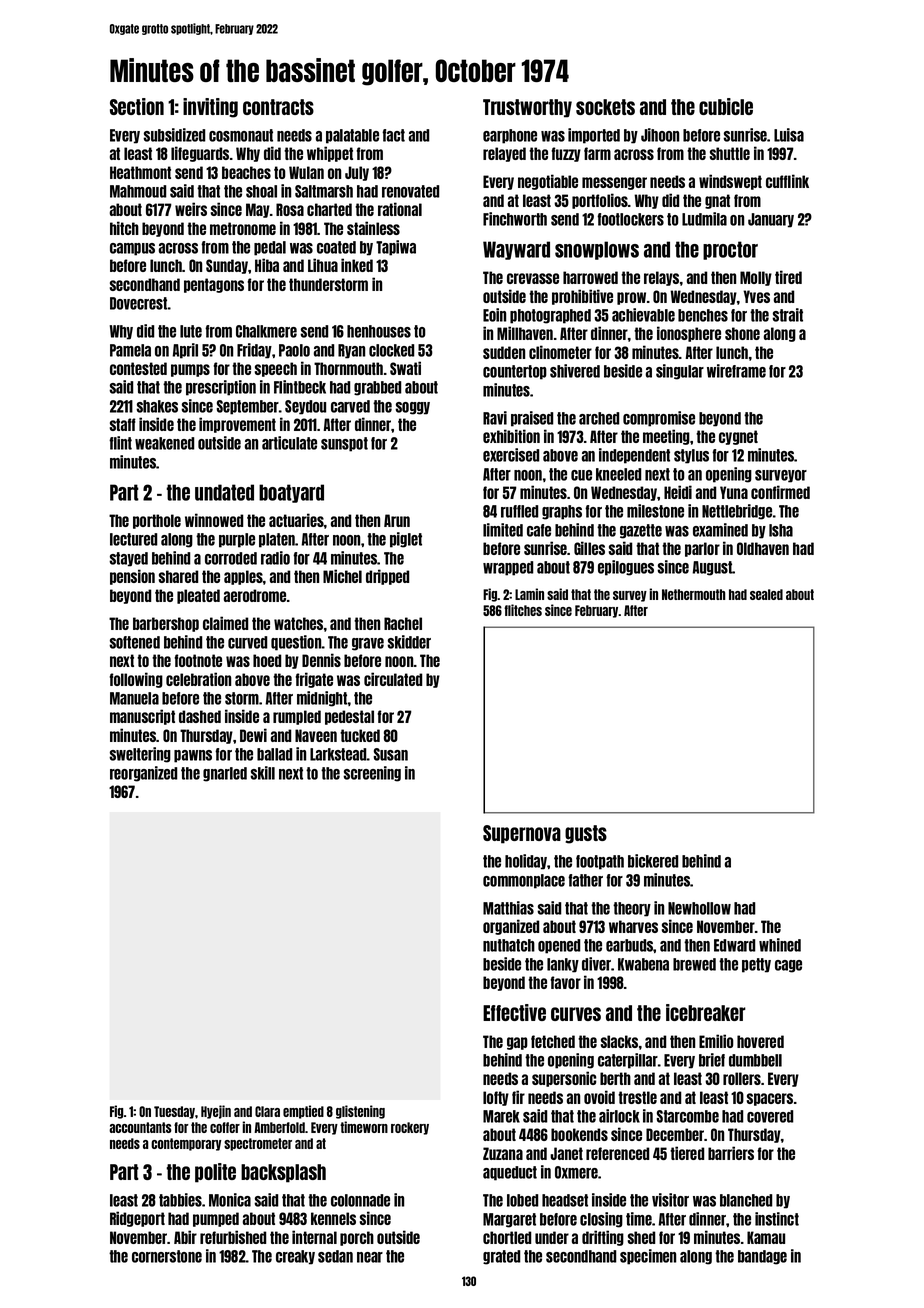 The image size is (924, 1308). What do you see at coordinates (586, 834) in the image?
I see `gusts` at bounding box center [586, 834].
